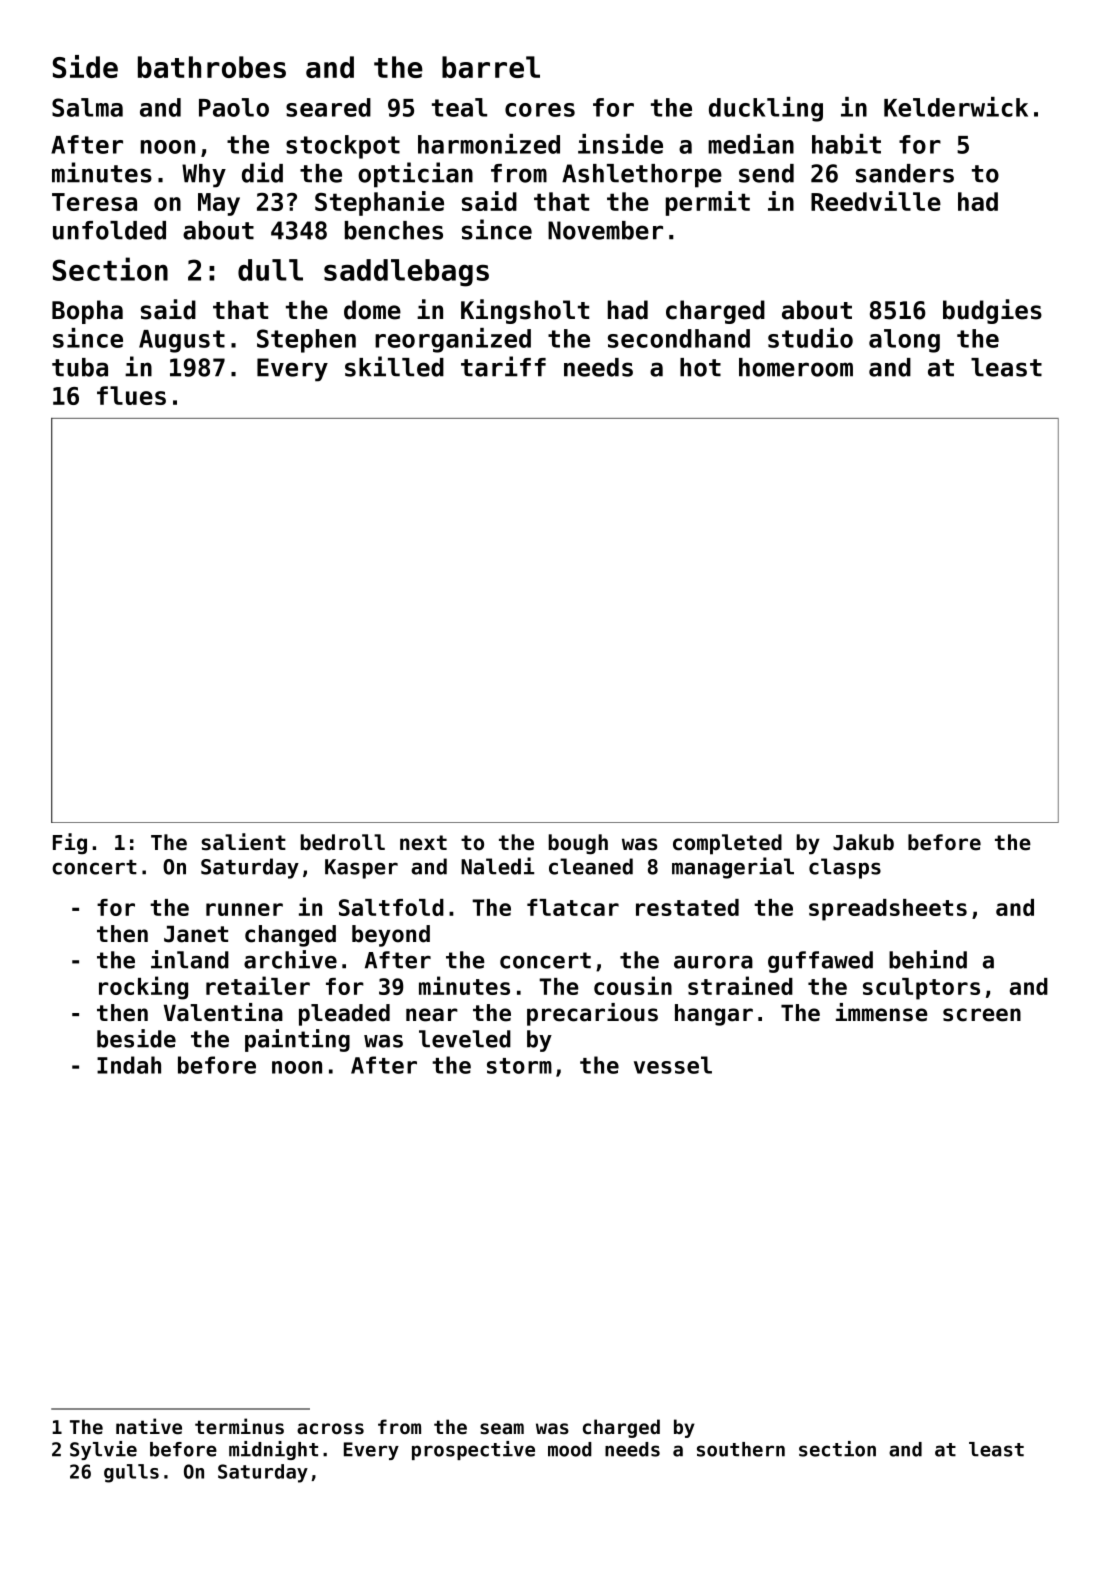 The height and width of the screenshot is (1569, 1110). Describe the element at coordinates (87, 107) in the screenshot. I see `Salma` at that location.
